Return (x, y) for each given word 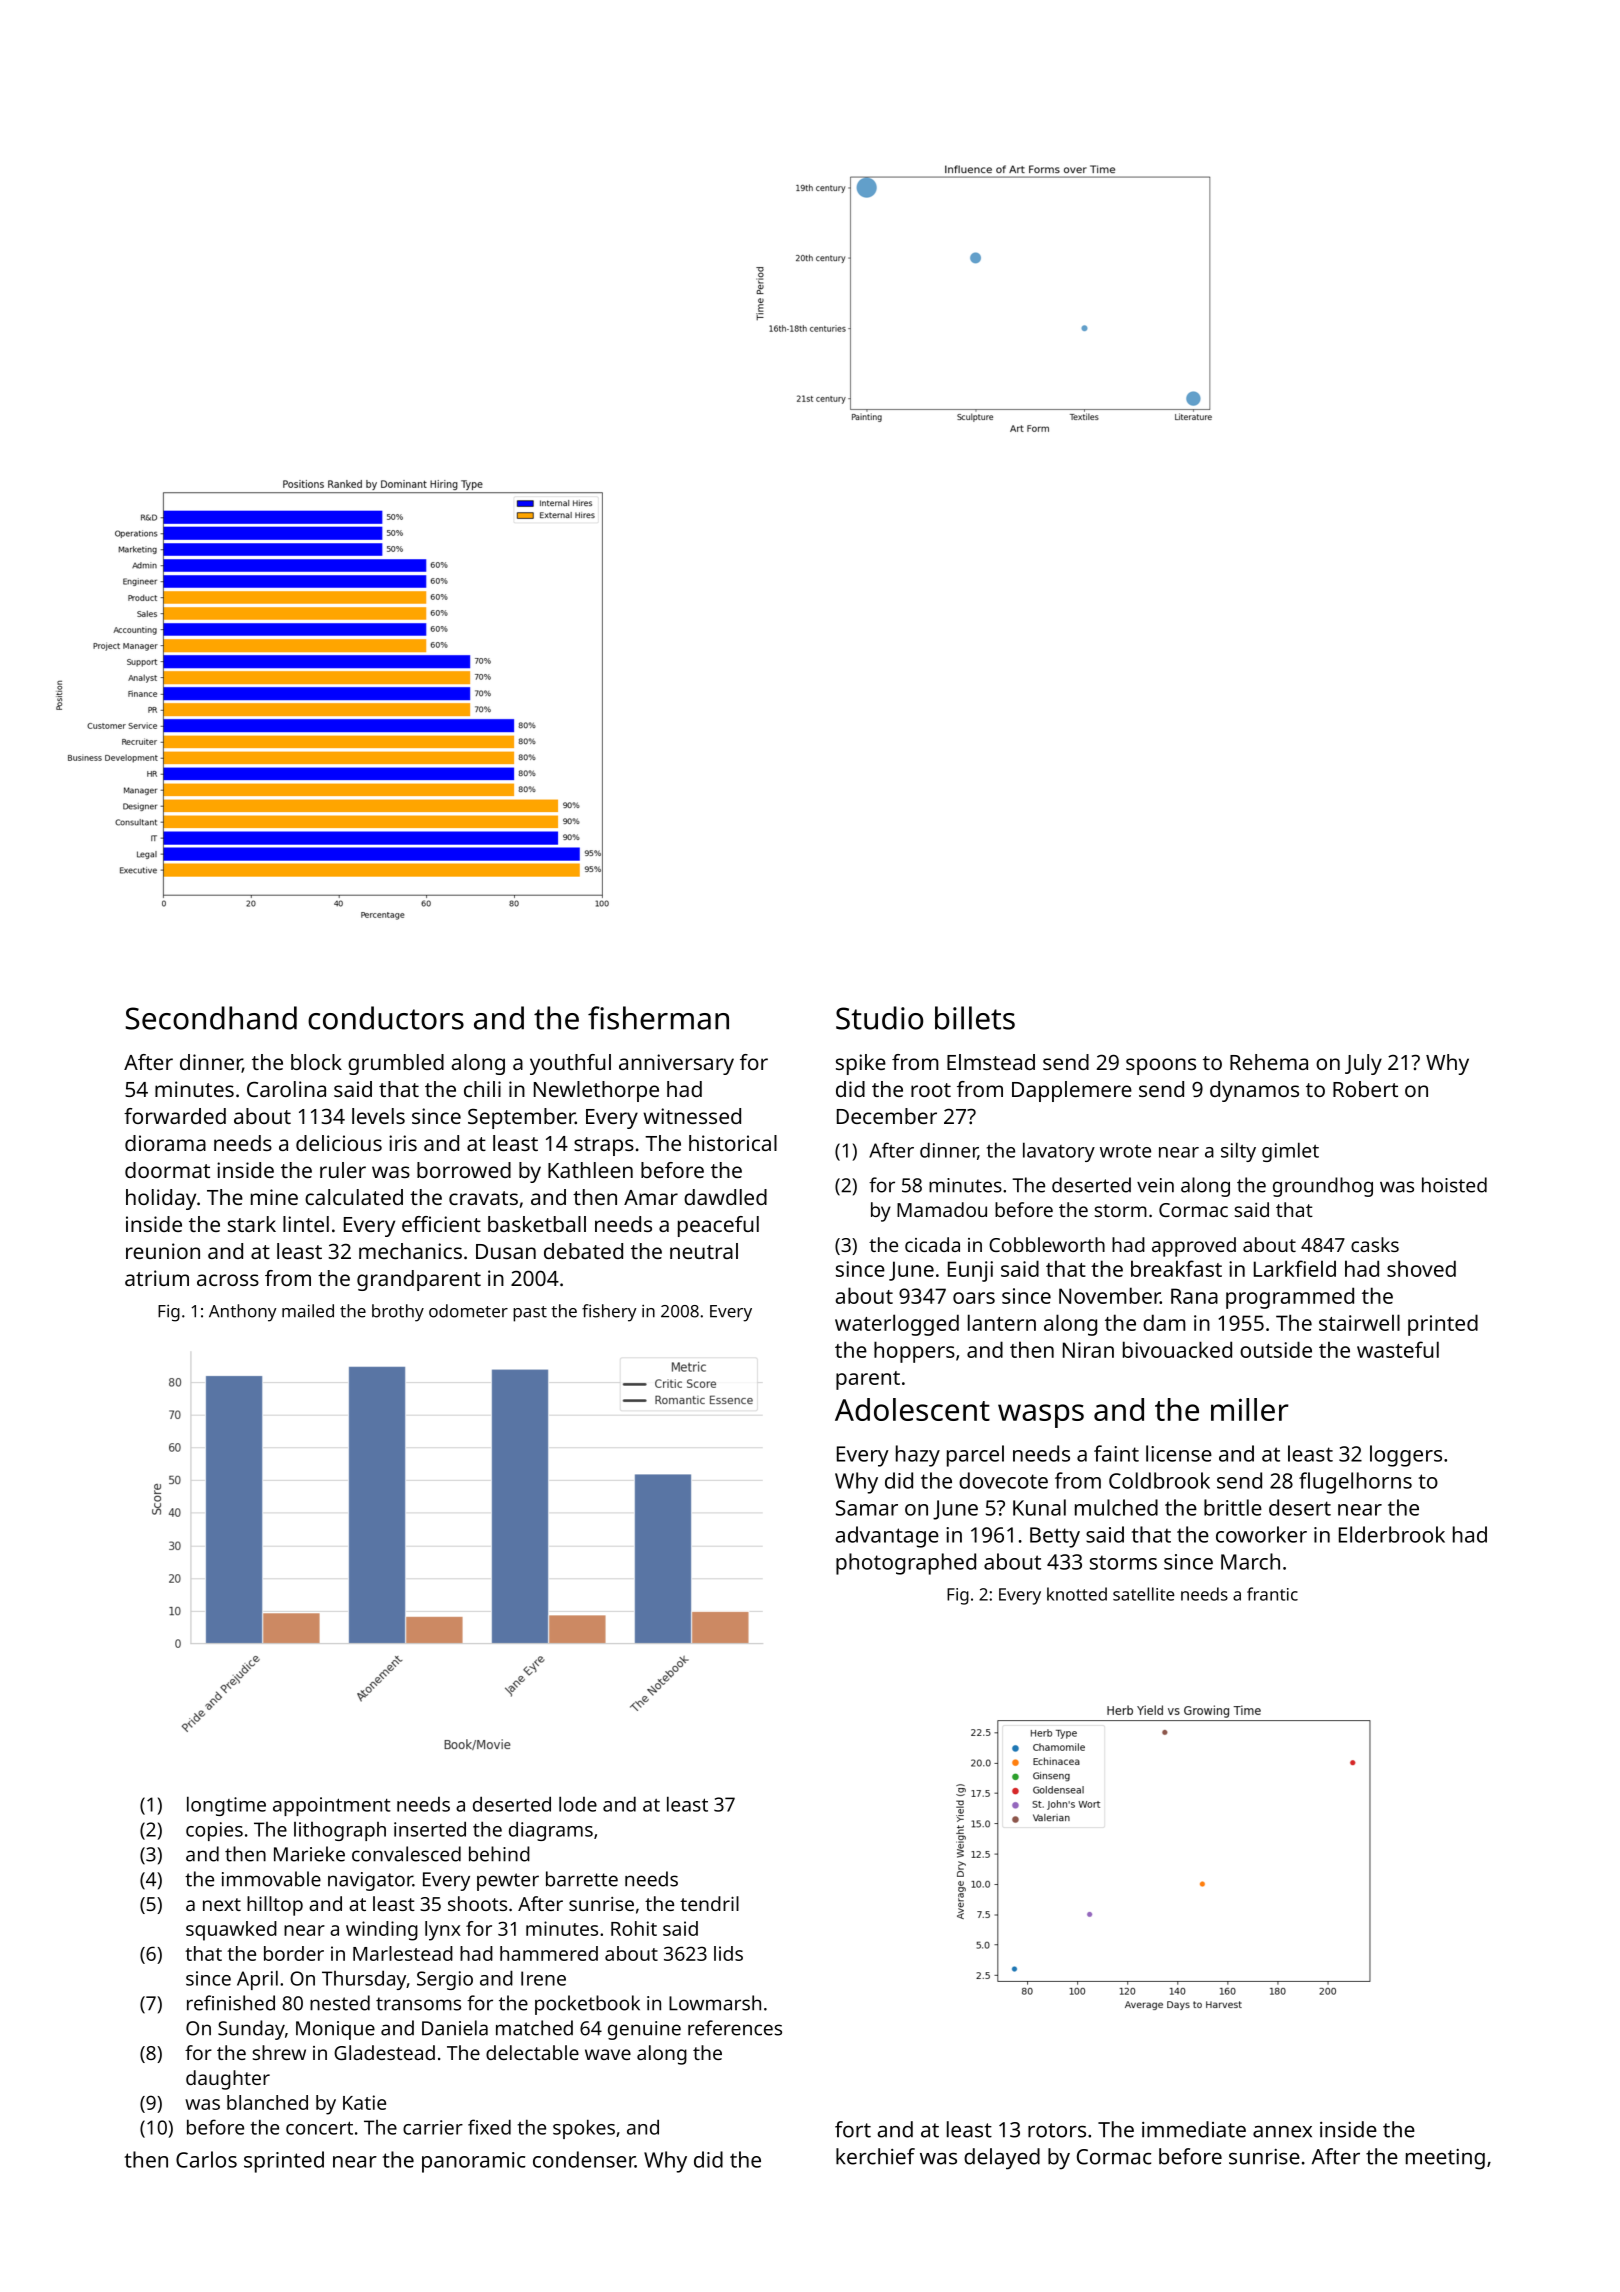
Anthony (243, 1313)
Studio (879, 1018)
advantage (887, 1537)
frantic (1272, 1594)
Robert (1365, 1089)
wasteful (1398, 1349)
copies (214, 1831)
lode (578, 1804)
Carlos (206, 2159)
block (316, 1062)
